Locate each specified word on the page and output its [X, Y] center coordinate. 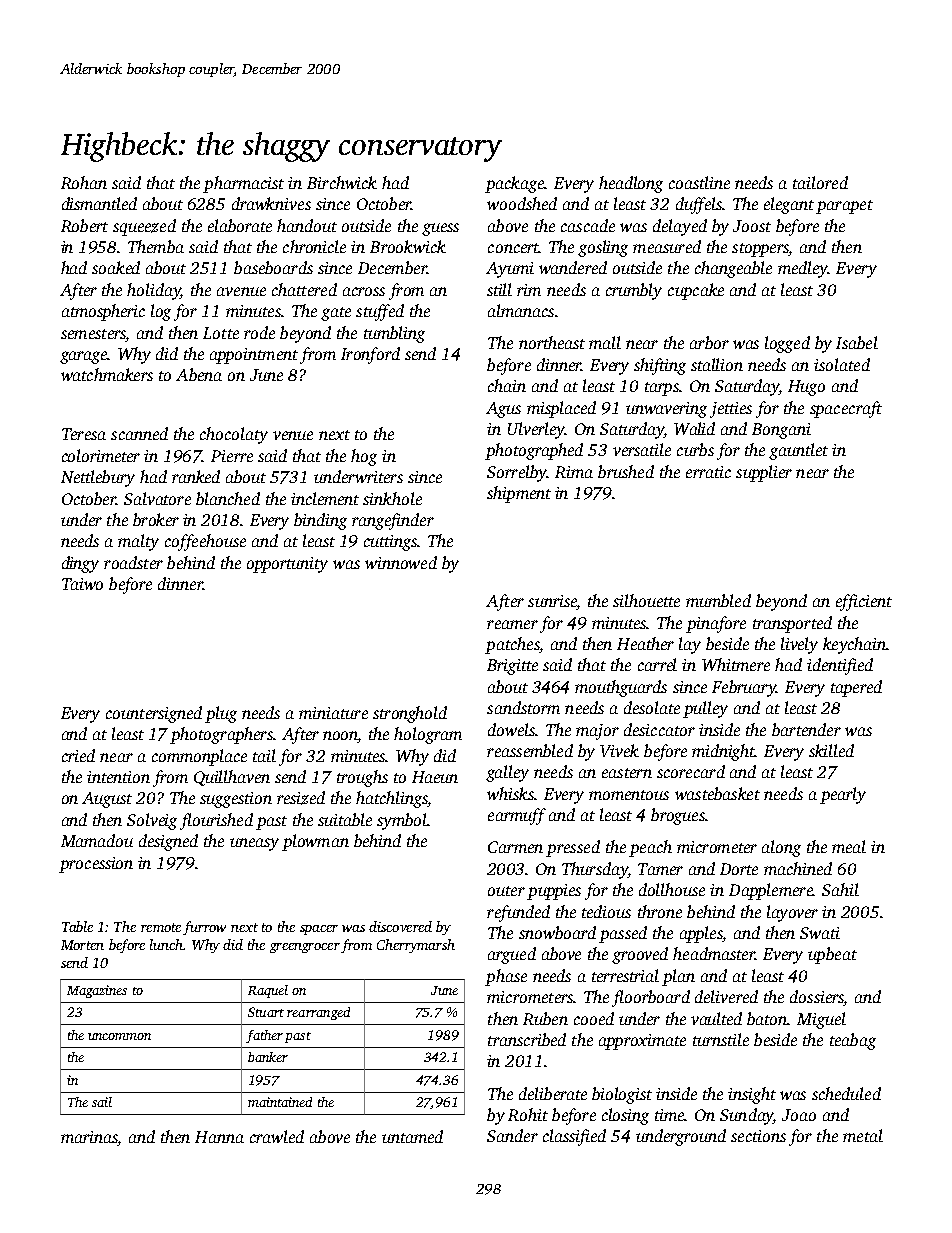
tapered [856, 688]
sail [102, 1102]
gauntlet [798, 451]
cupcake [696, 291]
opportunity [287, 565]
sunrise [552, 602]
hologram [428, 735]
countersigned [154, 714]
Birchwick [342, 182]
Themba [156, 246]
